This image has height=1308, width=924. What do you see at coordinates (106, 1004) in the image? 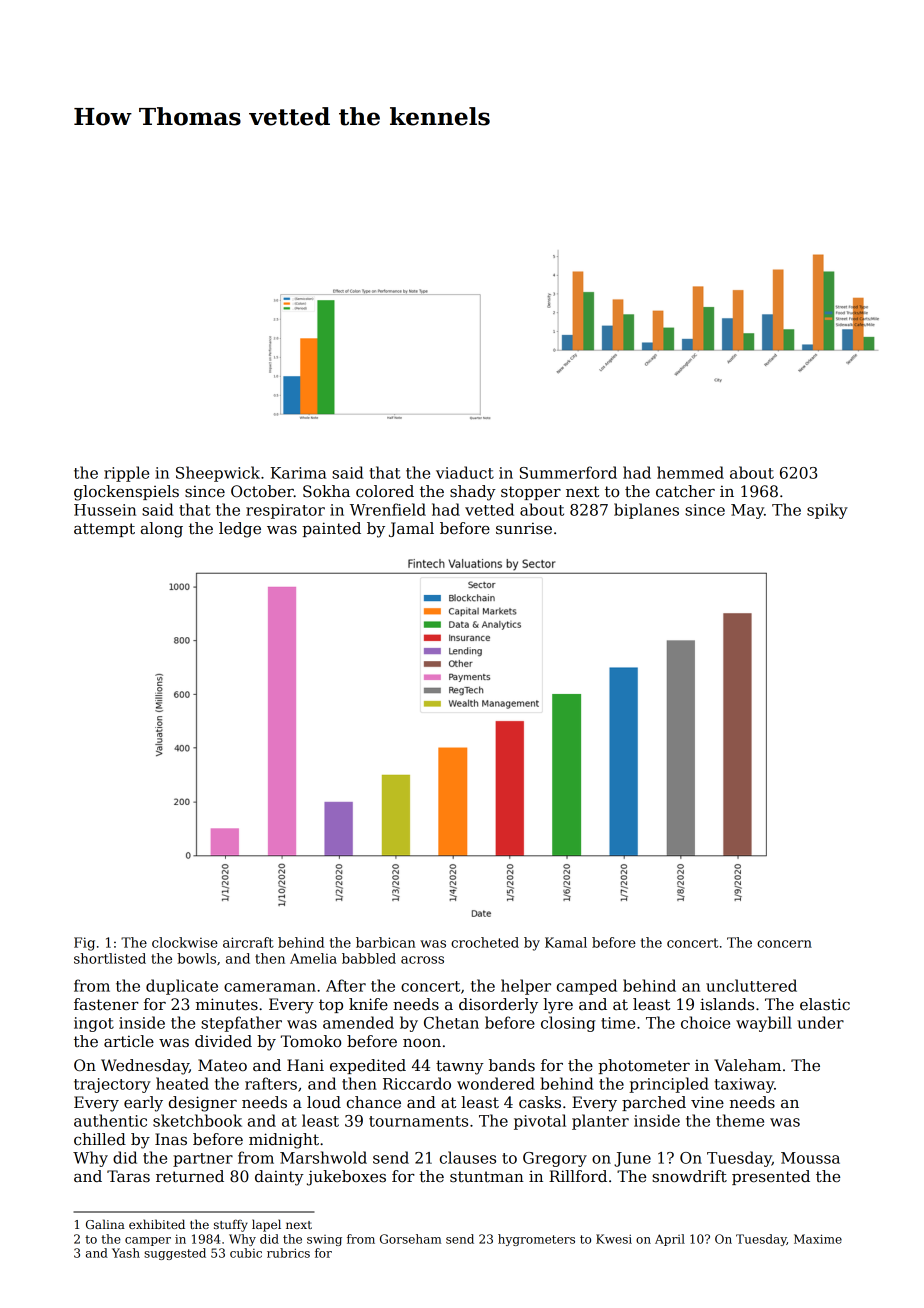
I see `fastener` at bounding box center [106, 1004].
